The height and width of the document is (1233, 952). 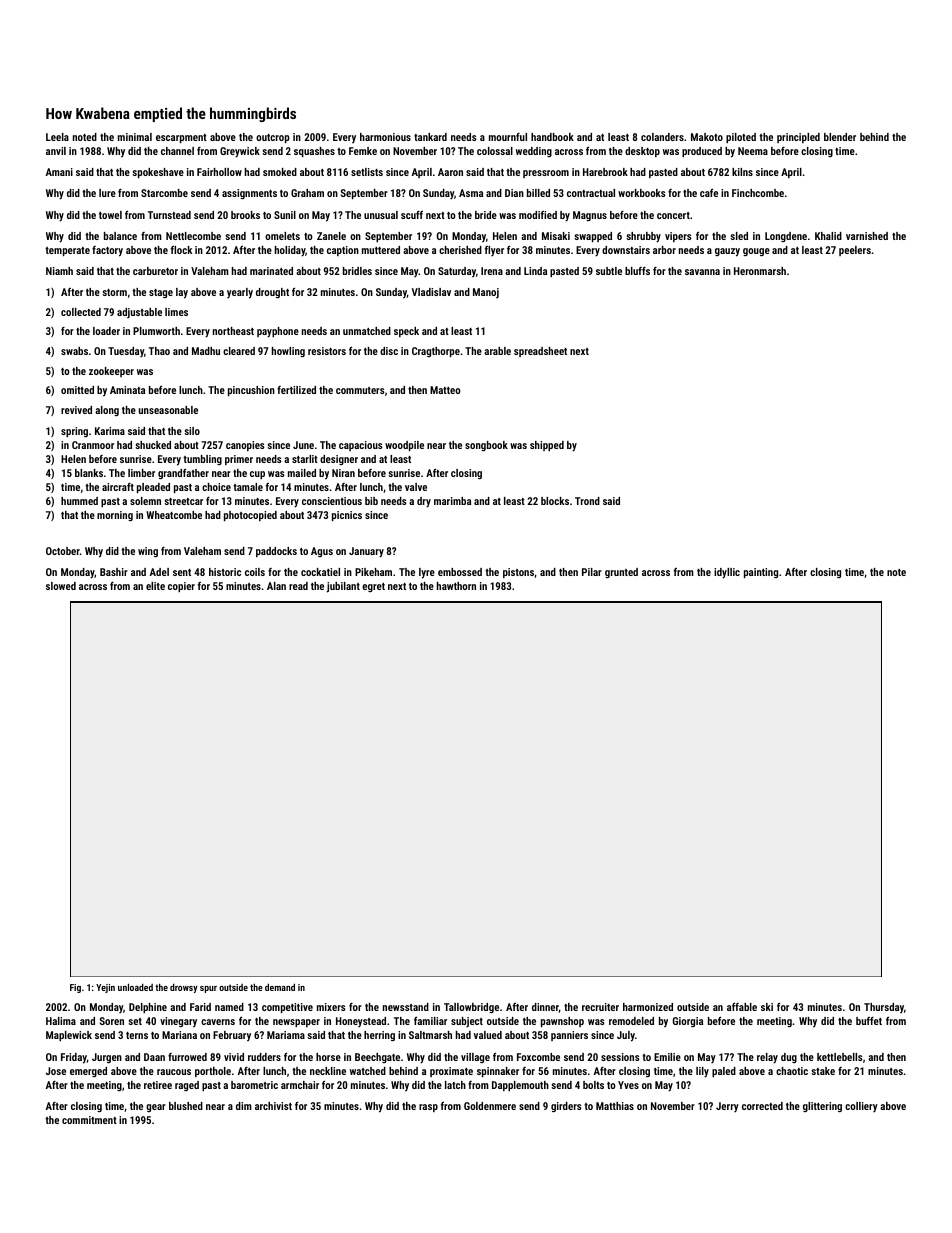 I want to click on idyllic, so click(x=727, y=573).
